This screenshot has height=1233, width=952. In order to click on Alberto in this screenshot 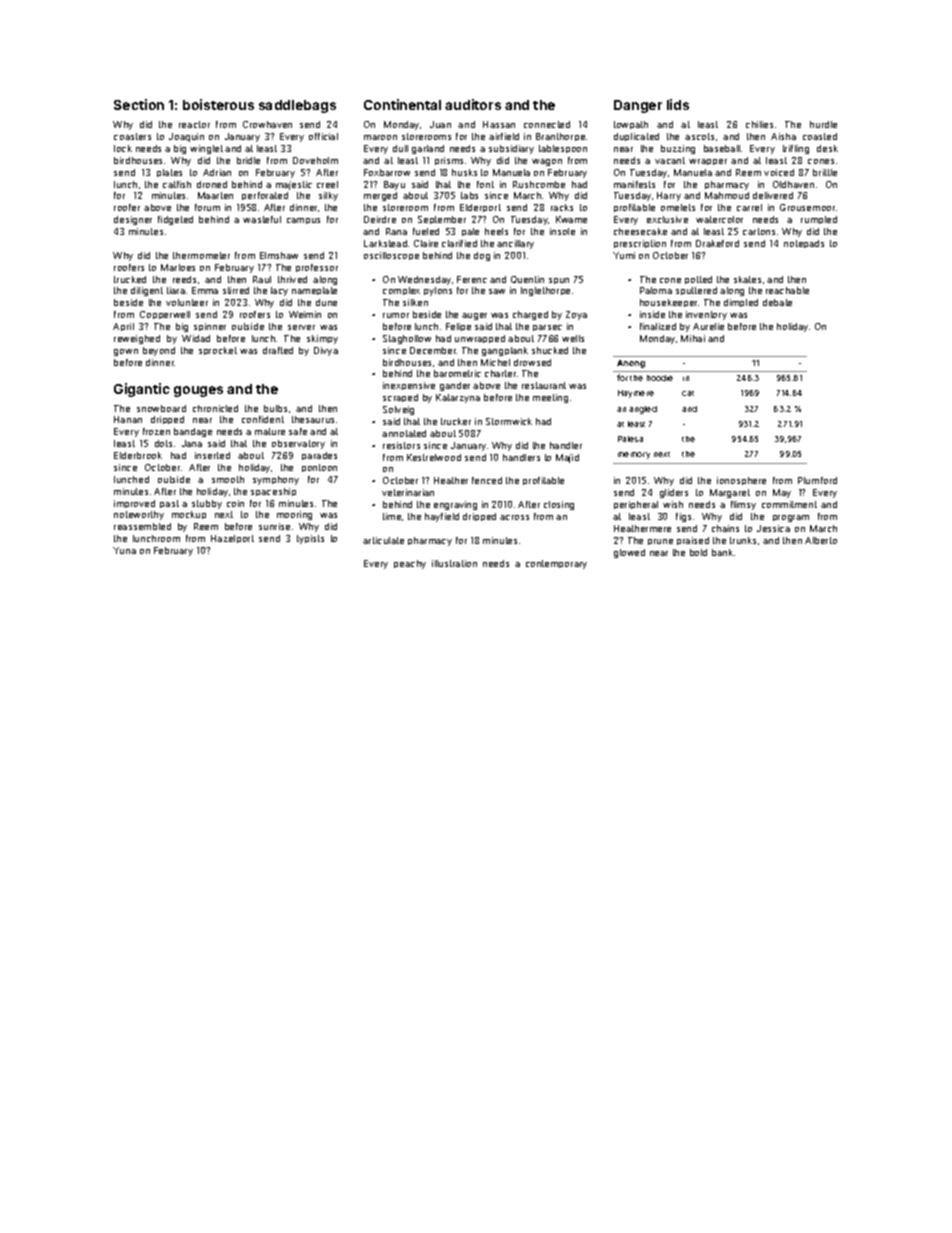, I will do `click(821, 540)`.
